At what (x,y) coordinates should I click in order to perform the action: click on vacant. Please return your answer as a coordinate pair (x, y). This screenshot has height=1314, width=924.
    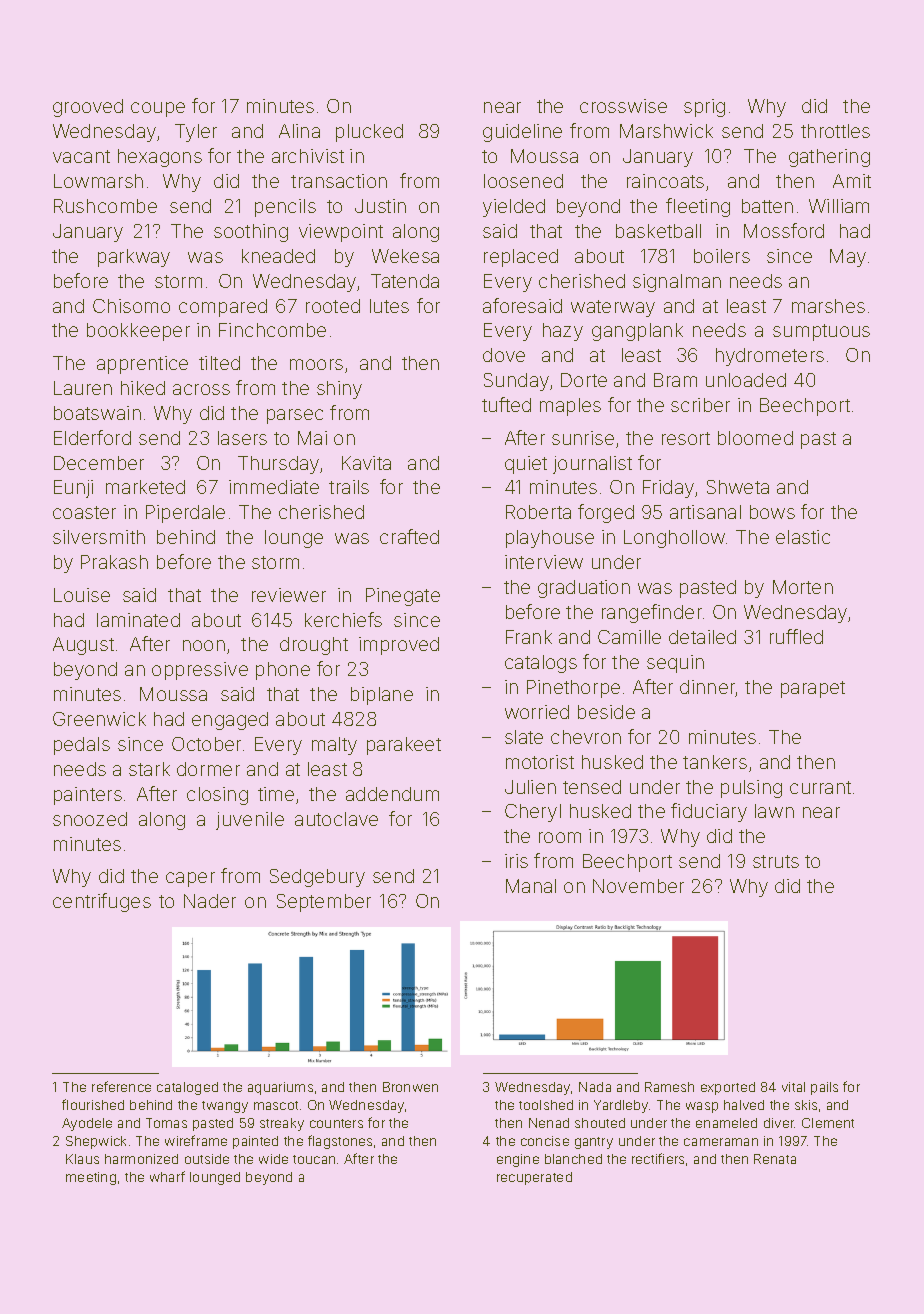
    Looking at the image, I should click on (81, 156).
